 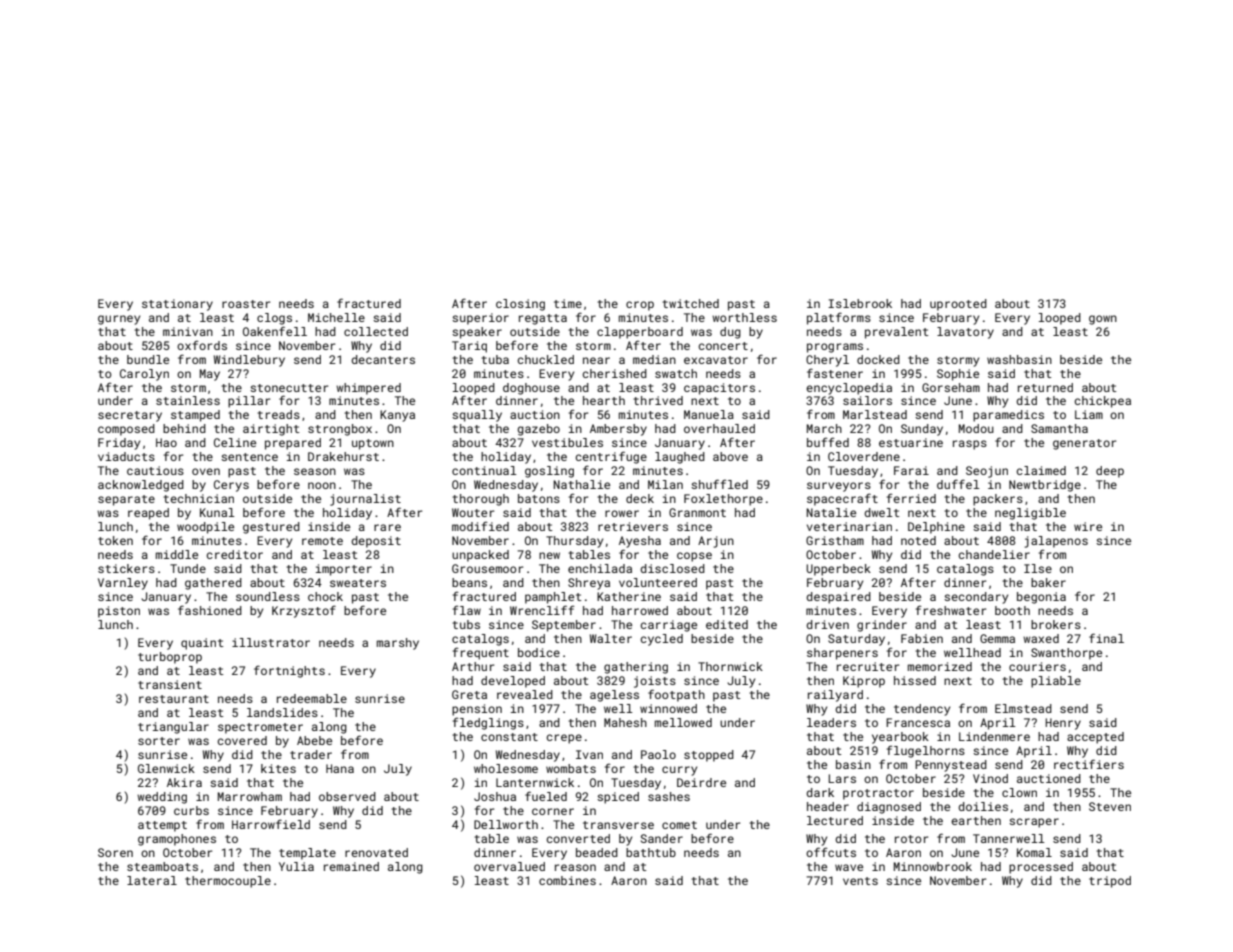 What do you see at coordinates (202, 345) in the document?
I see `oxfords` at bounding box center [202, 345].
